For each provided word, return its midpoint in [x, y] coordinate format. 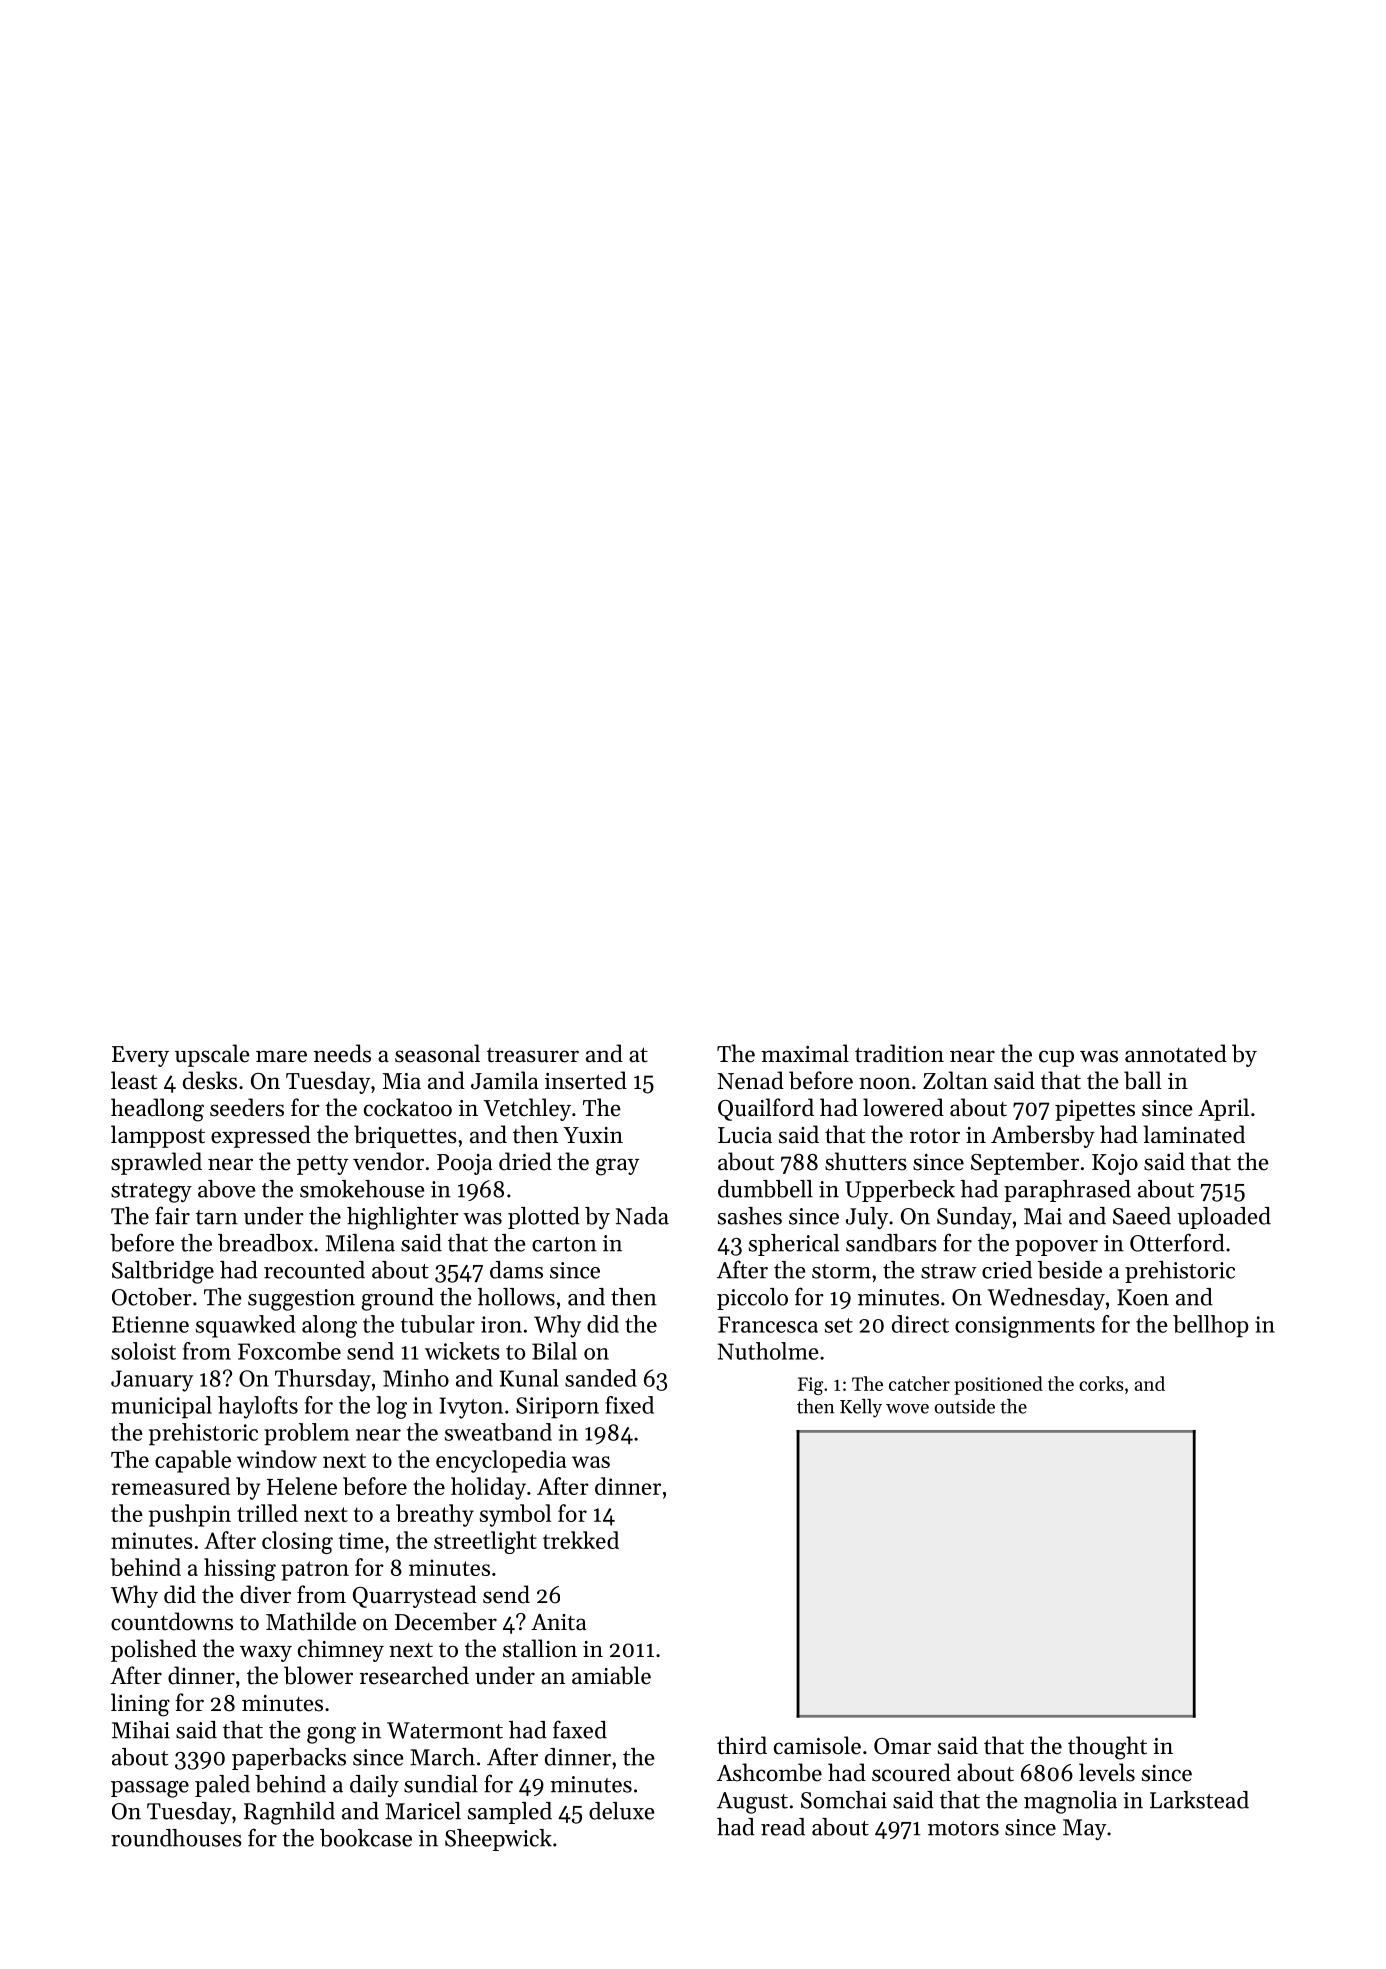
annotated [1176, 1053]
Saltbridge [163, 1272]
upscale [212, 1055]
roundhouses [176, 1838]
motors [963, 1828]
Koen [1143, 1297]
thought [1107, 1748]
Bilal [554, 1351]
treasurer [533, 1055]
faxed [580, 1729]
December [446, 1621]
